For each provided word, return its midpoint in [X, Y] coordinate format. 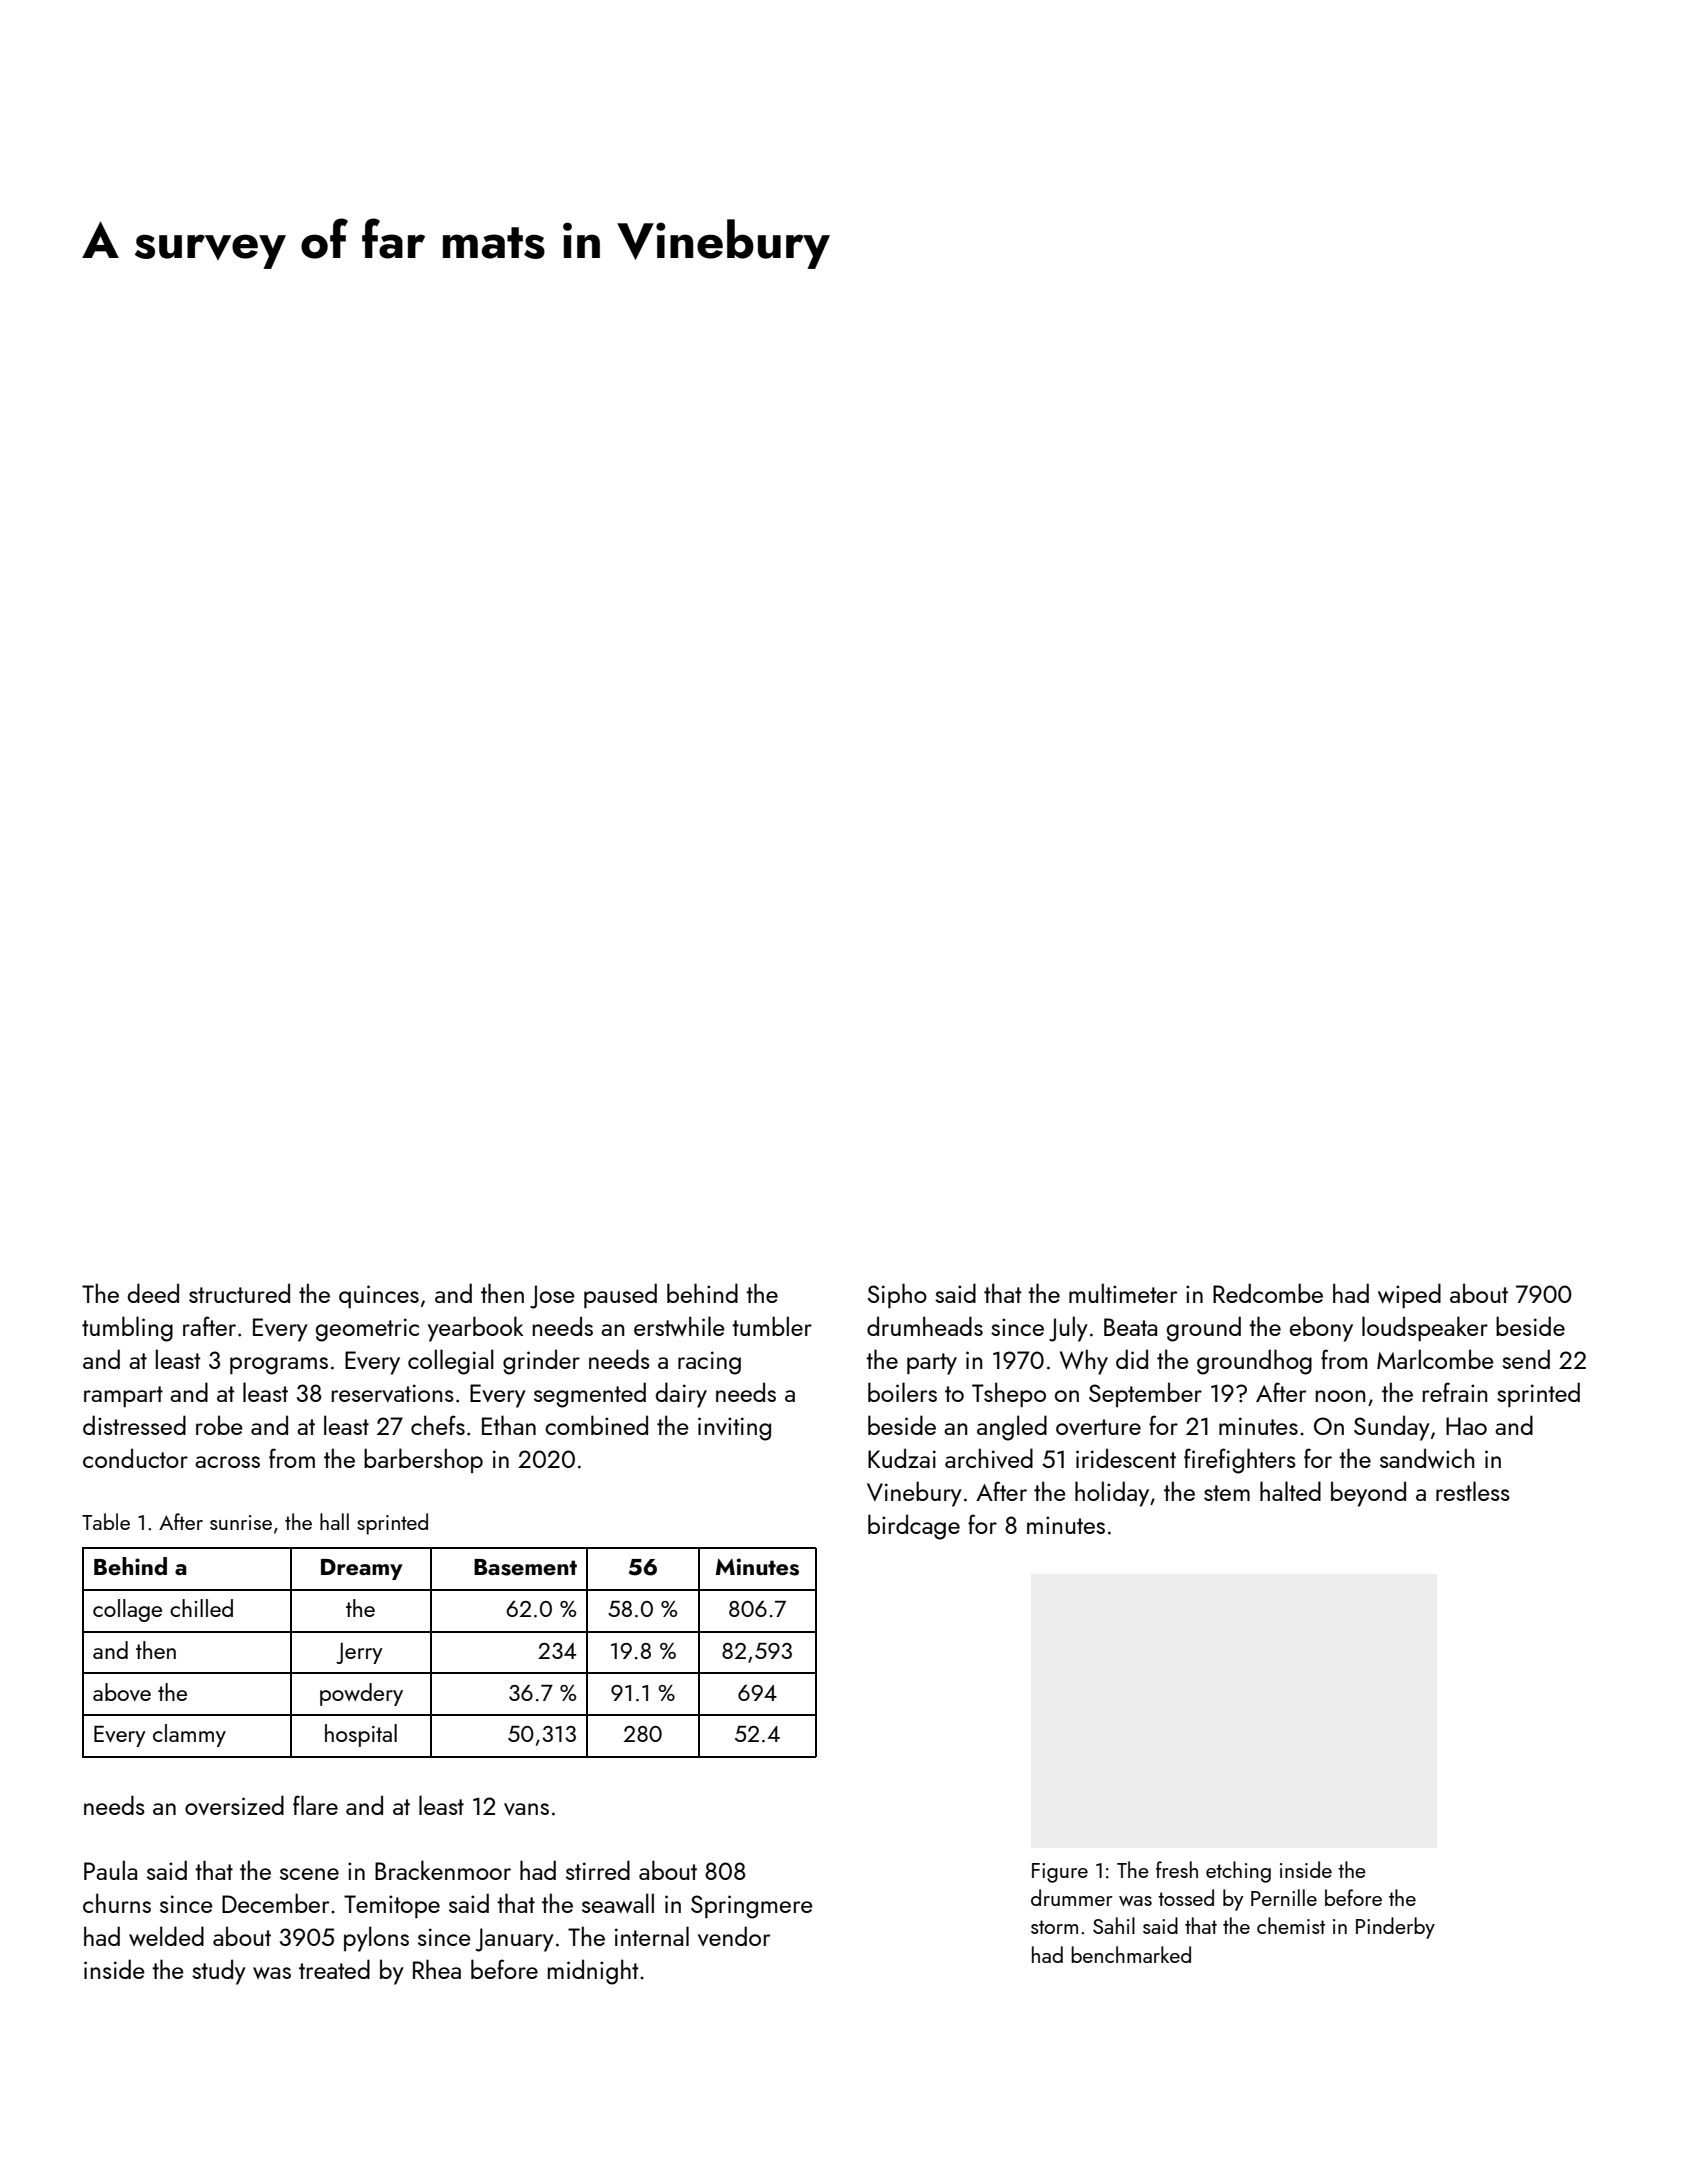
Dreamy [362, 1569]
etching [1238, 1872]
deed [153, 1293]
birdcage [914, 1527]
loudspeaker [1425, 1328]
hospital [361, 1735]
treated [334, 1969]
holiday [1112, 1494]
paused [620, 1295]
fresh [1177, 1869]
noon [1340, 1396]
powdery [361, 1694]
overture [1098, 1427]
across [227, 1462]
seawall [618, 1903]
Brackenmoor [443, 1870]
